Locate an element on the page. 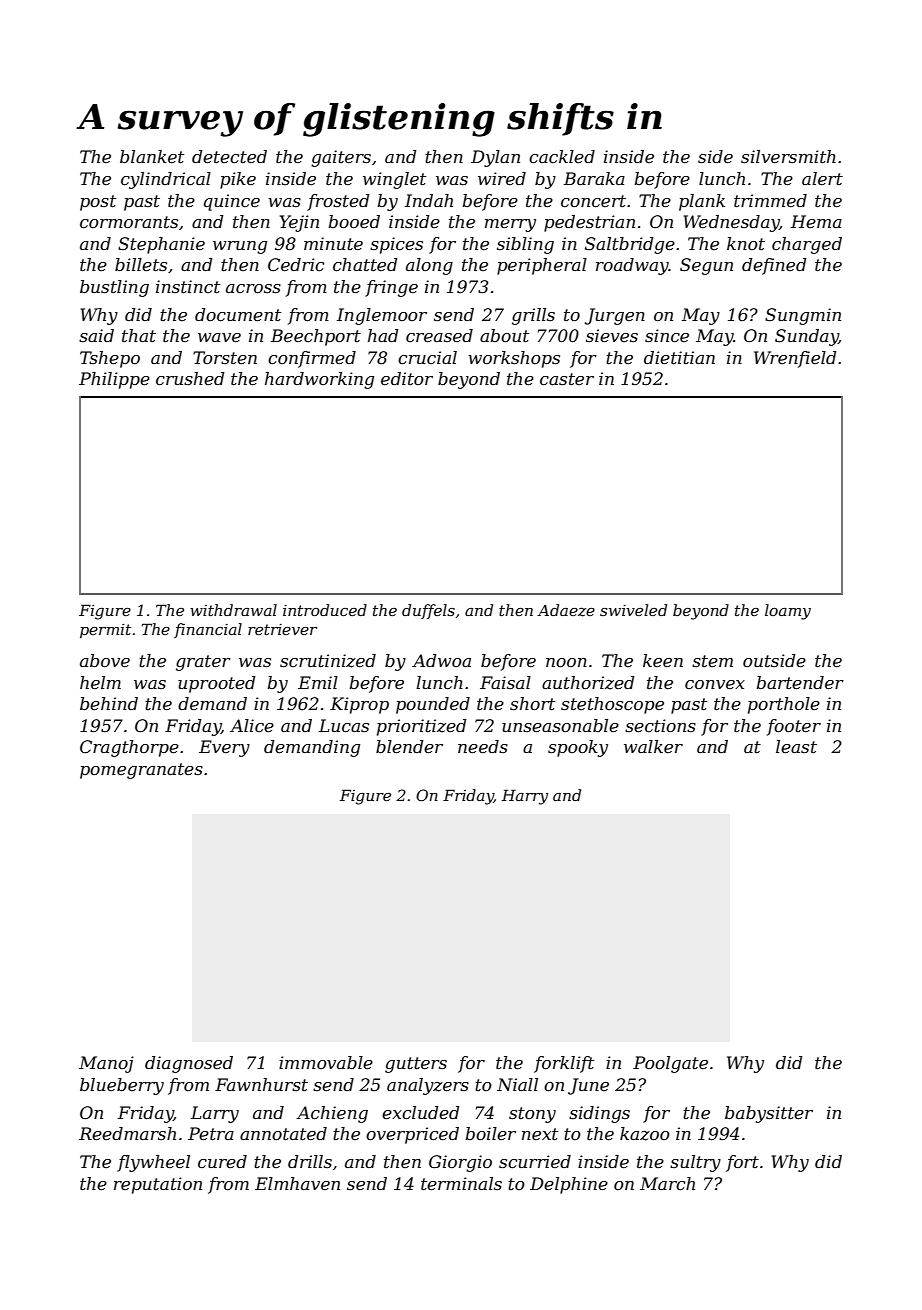 Image resolution: width=922 pixels, height=1310 pixels. Elmhaven is located at coordinates (297, 1183).
